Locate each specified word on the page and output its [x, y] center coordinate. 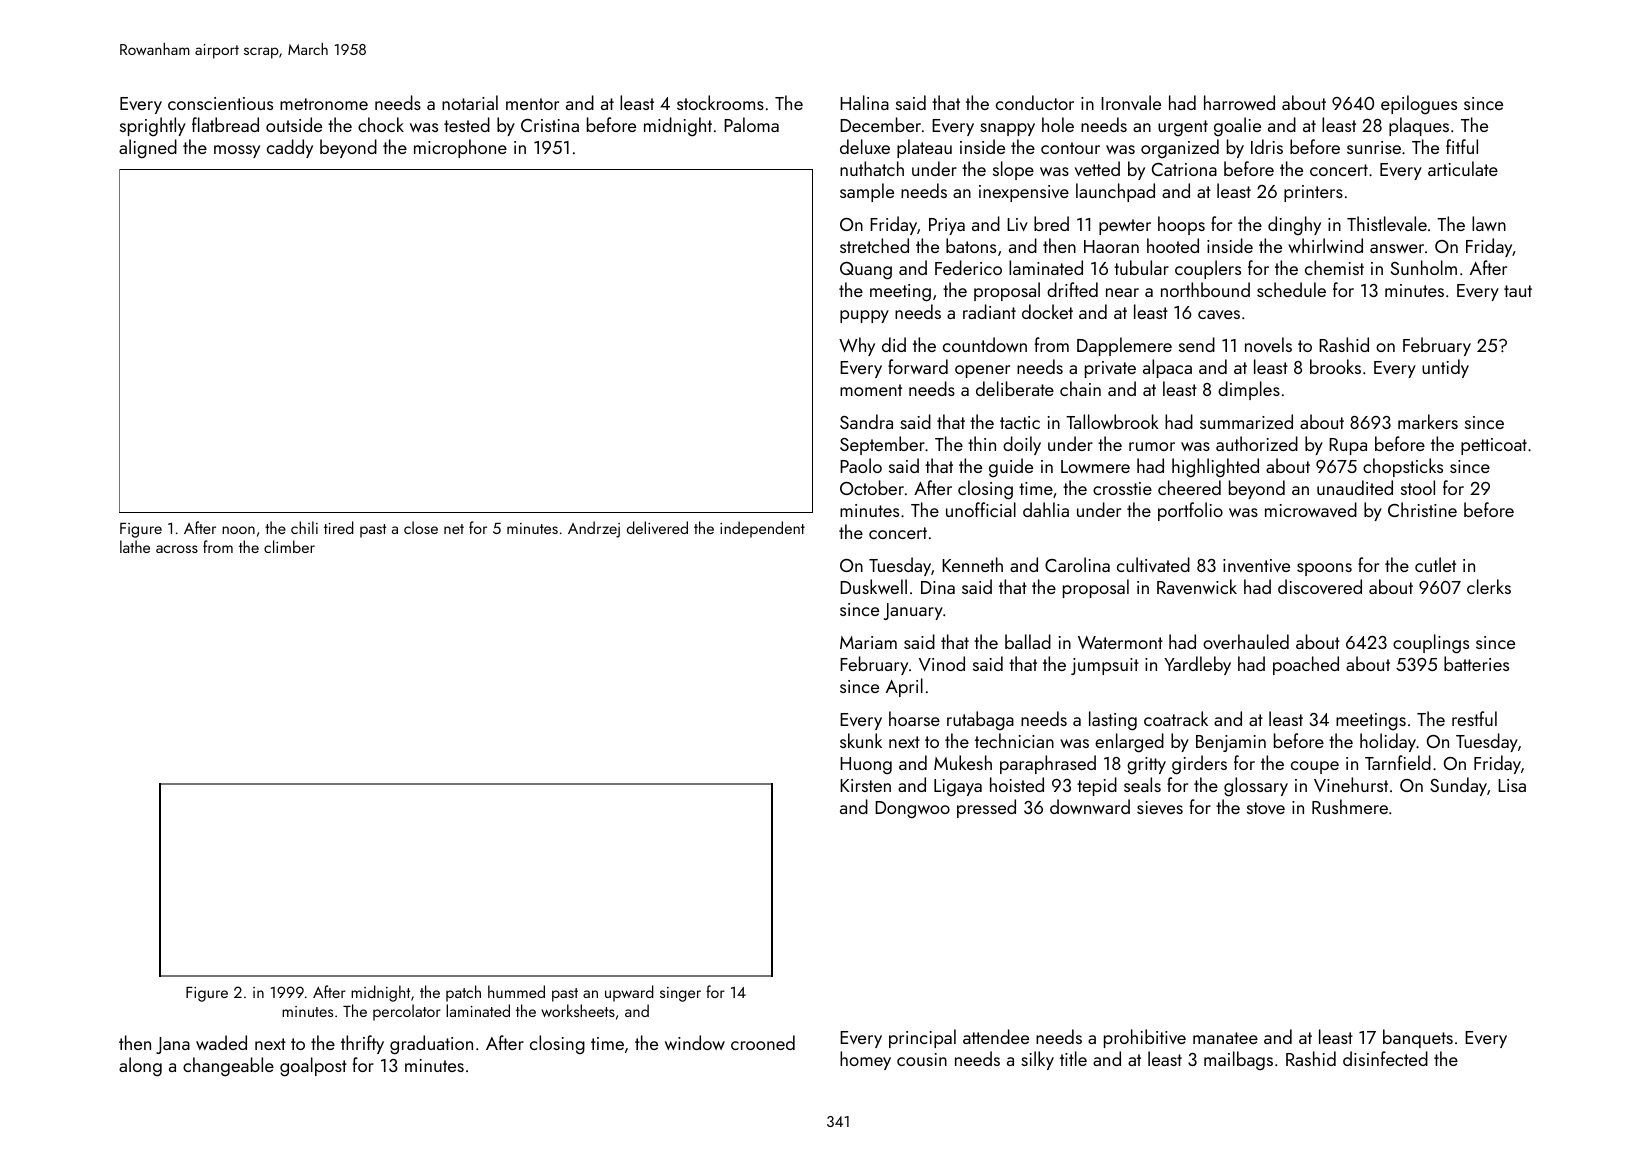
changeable [228, 1067]
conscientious [220, 103]
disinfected [1385, 1058]
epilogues [1419, 105]
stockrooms [720, 102]
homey [865, 1060]
